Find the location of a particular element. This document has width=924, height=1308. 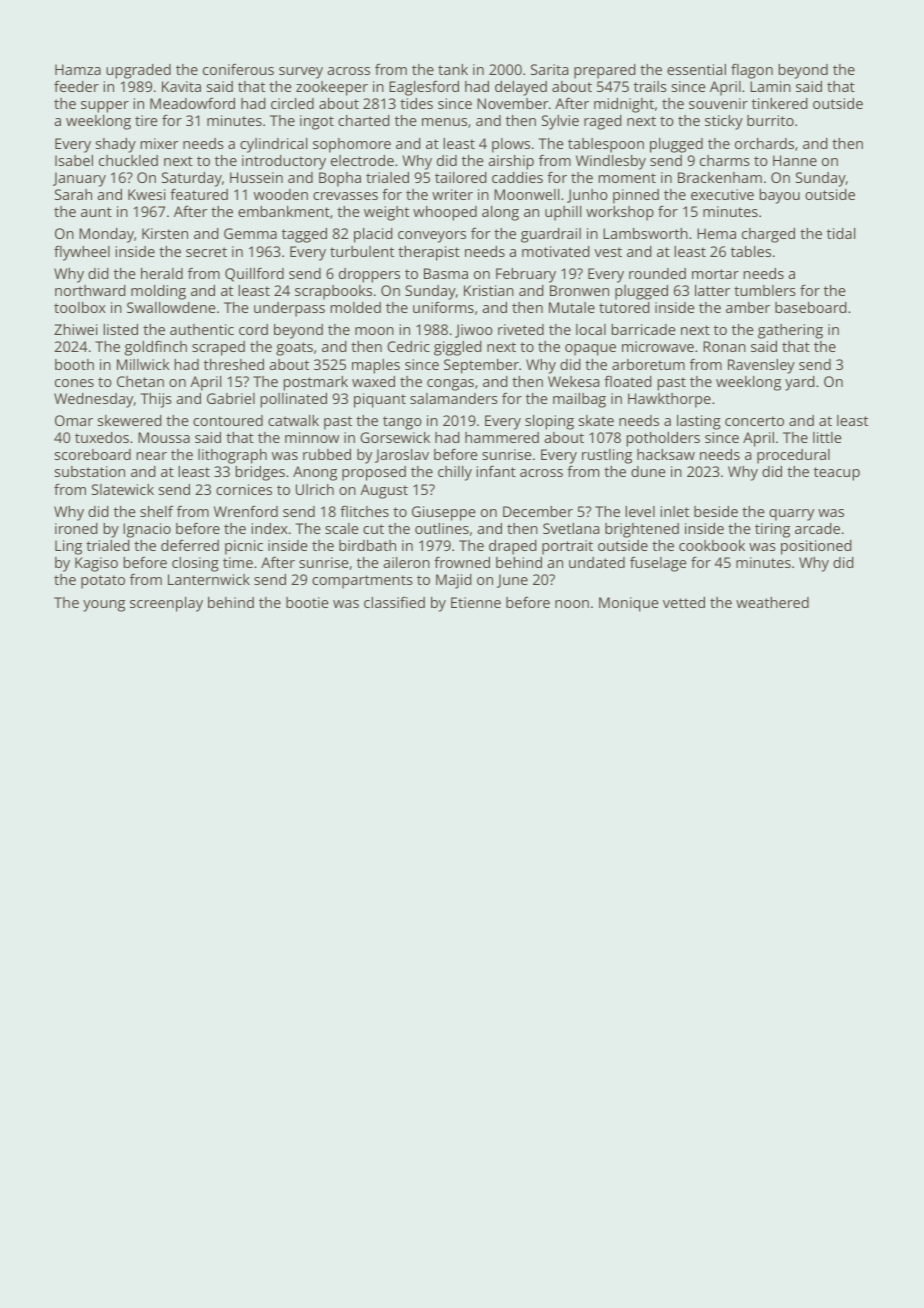

noon is located at coordinates (572, 604).
